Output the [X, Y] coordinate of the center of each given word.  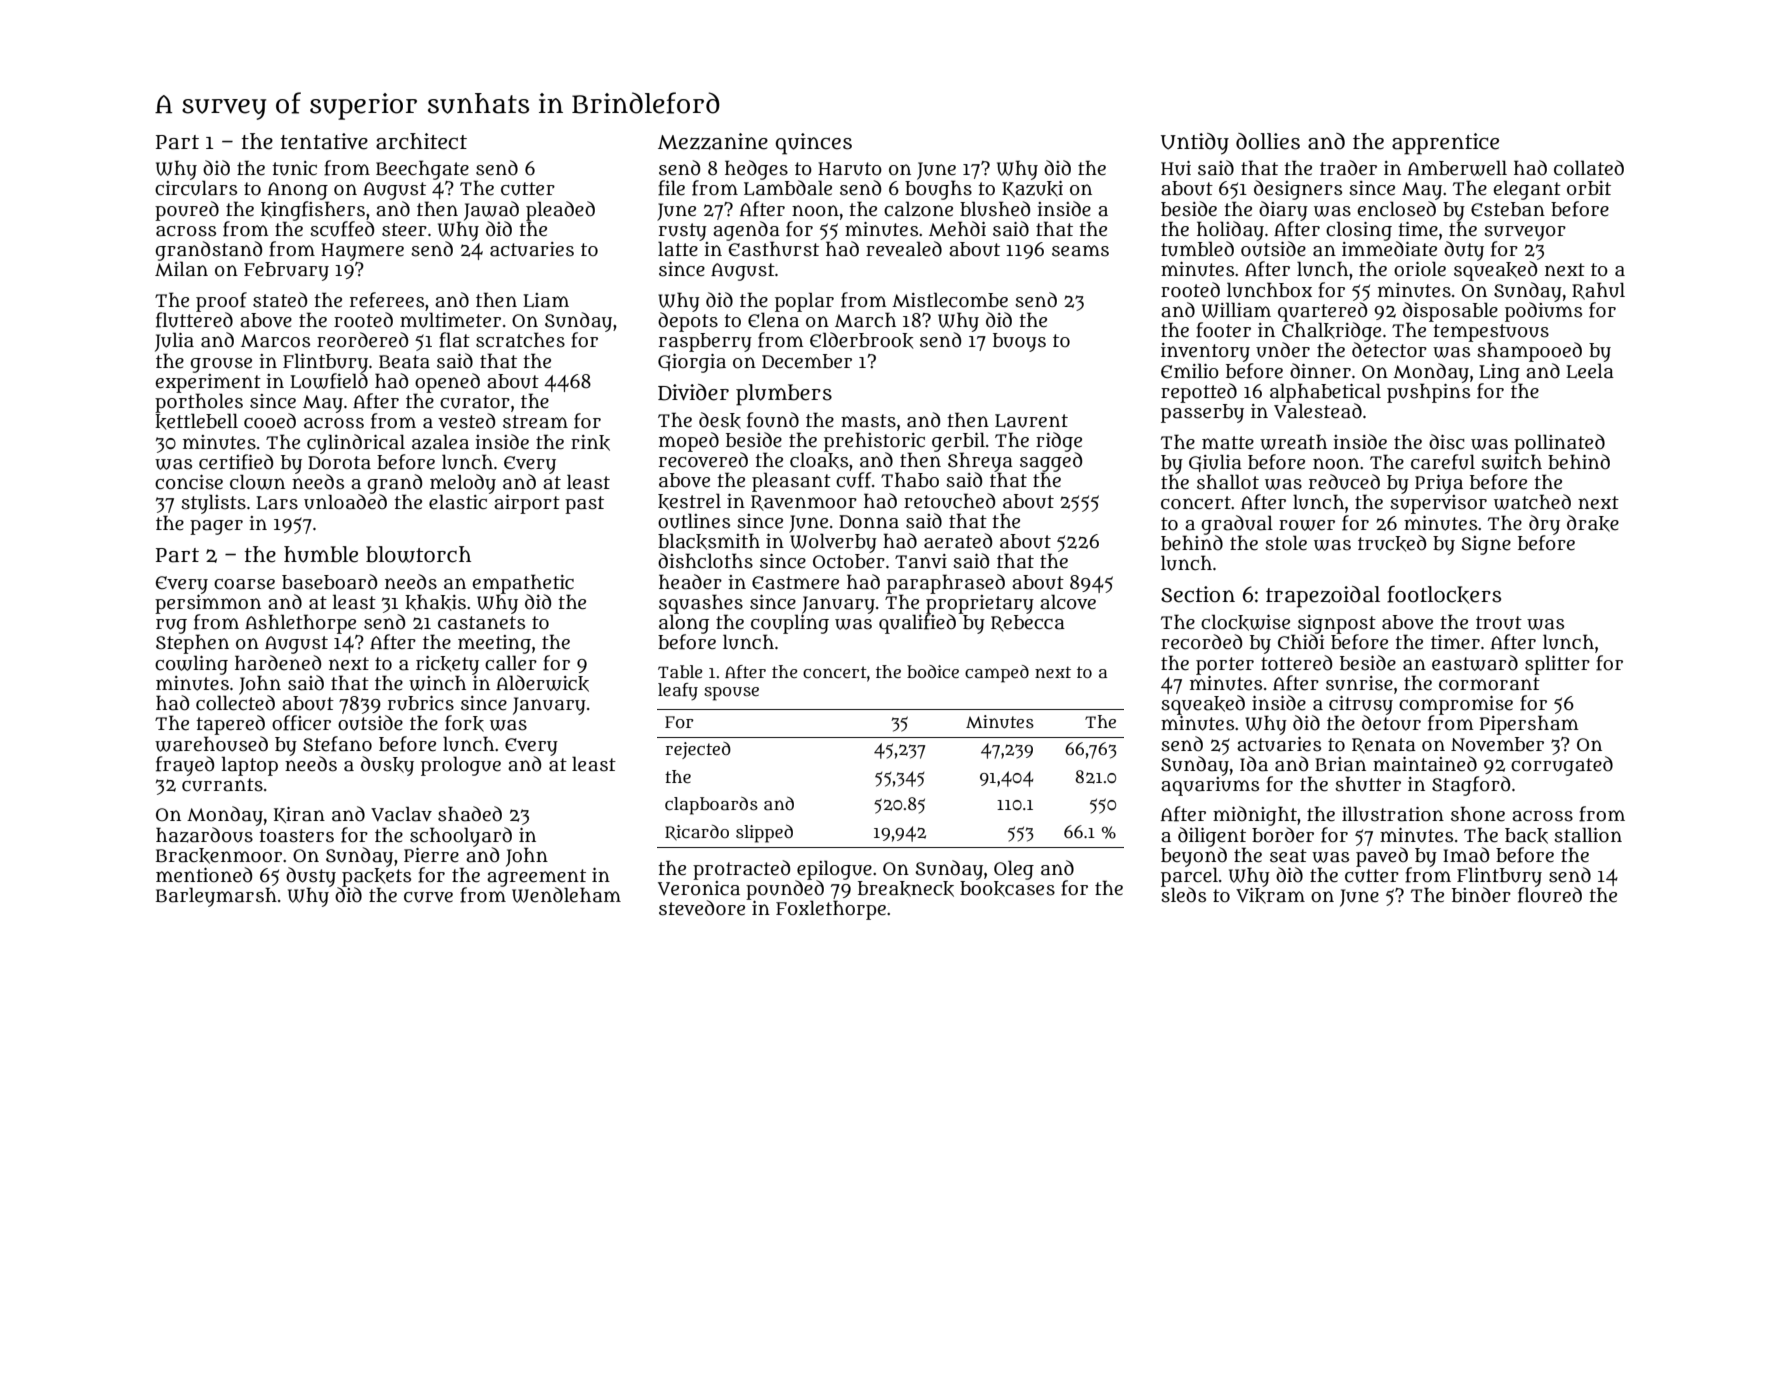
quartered [1322, 312]
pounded [785, 890]
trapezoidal [1323, 597]
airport [527, 504]
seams [1080, 251]
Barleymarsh [216, 897]
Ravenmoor [804, 503]
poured [187, 211]
